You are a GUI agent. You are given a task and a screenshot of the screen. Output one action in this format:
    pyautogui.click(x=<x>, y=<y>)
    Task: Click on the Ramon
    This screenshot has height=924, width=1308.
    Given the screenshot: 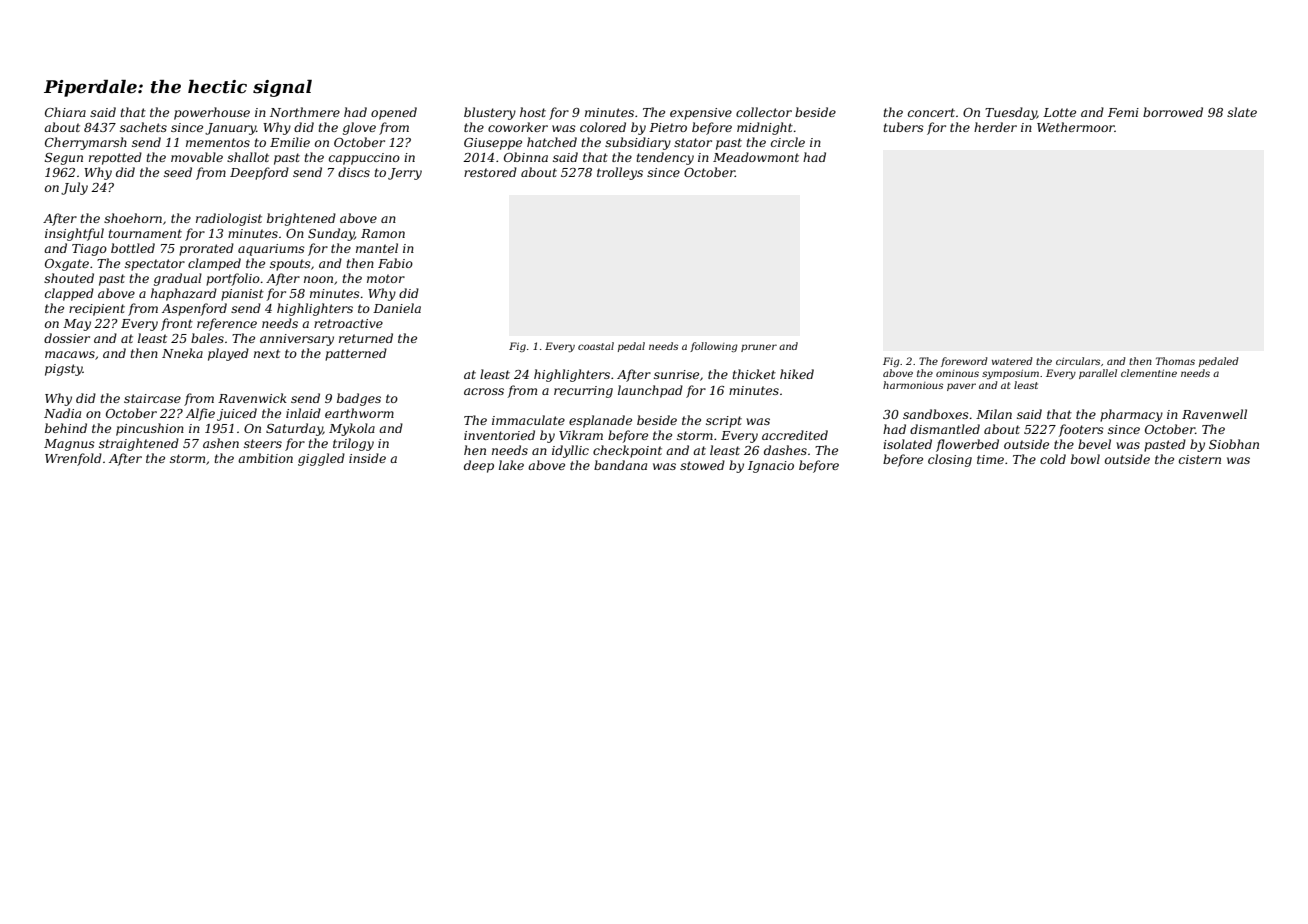 What is the action you would take?
    pyautogui.click(x=383, y=233)
